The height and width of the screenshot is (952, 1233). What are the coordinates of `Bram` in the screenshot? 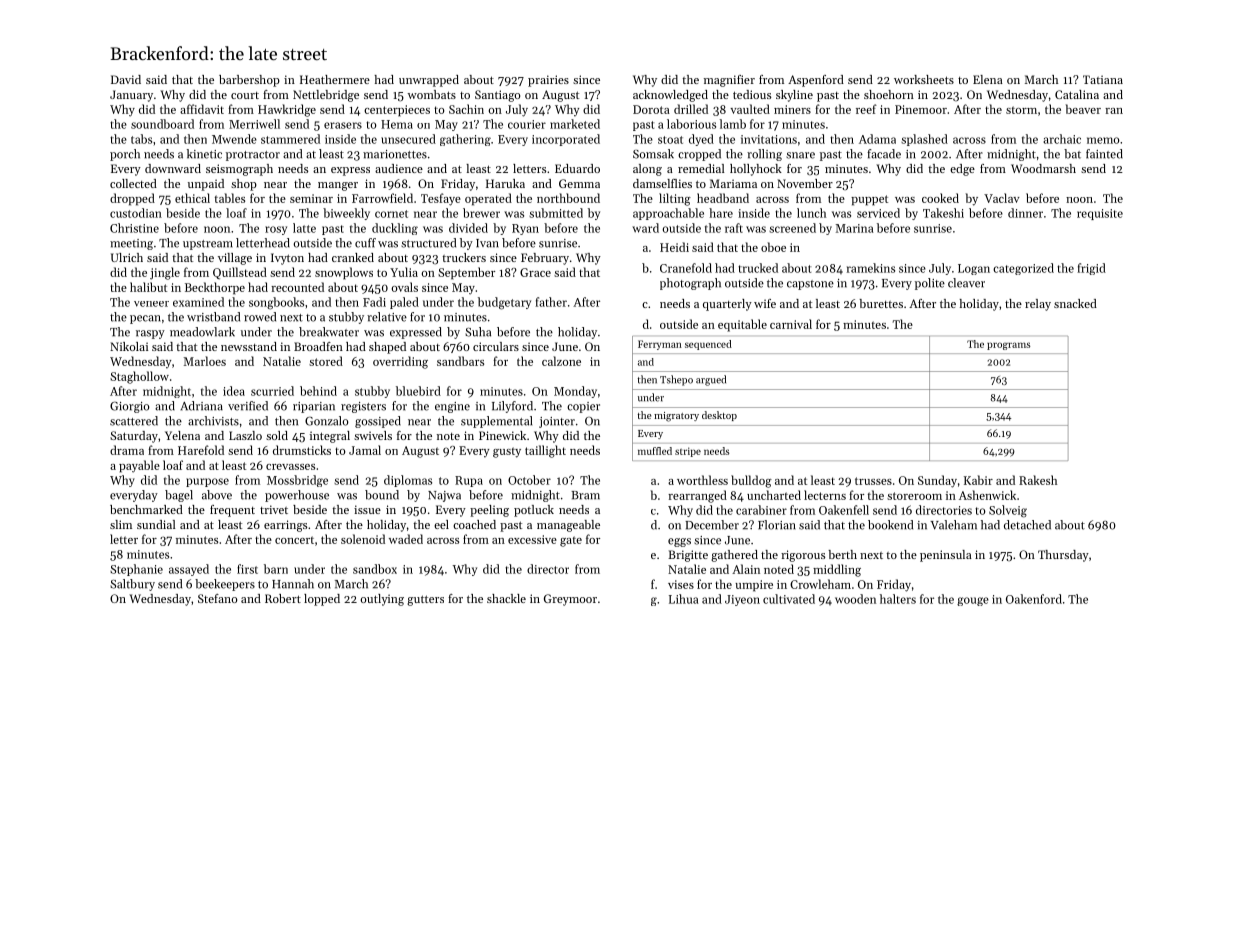 It's located at (585, 495).
